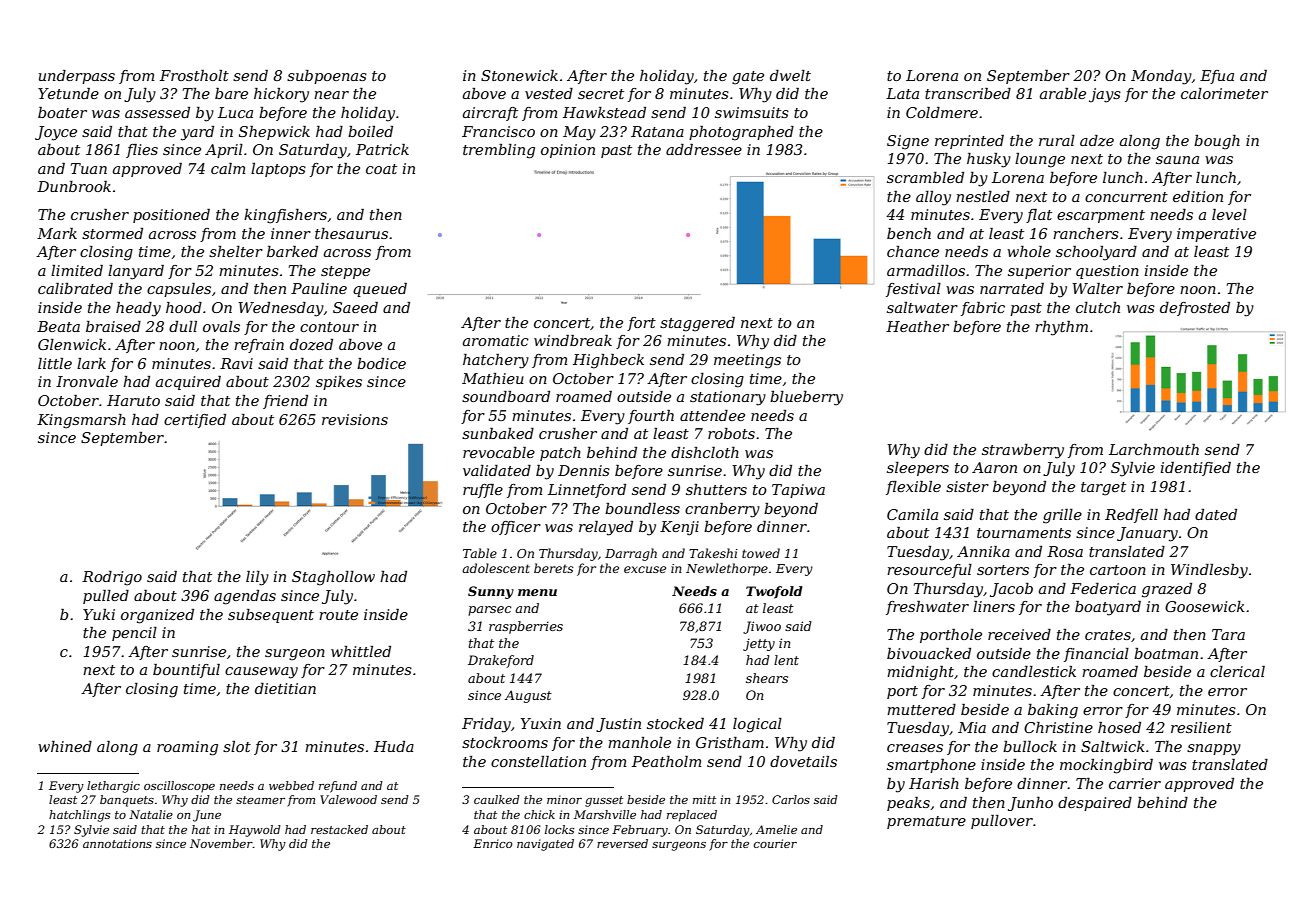 The height and width of the screenshot is (924, 1308). I want to click on Tuan, so click(89, 168).
